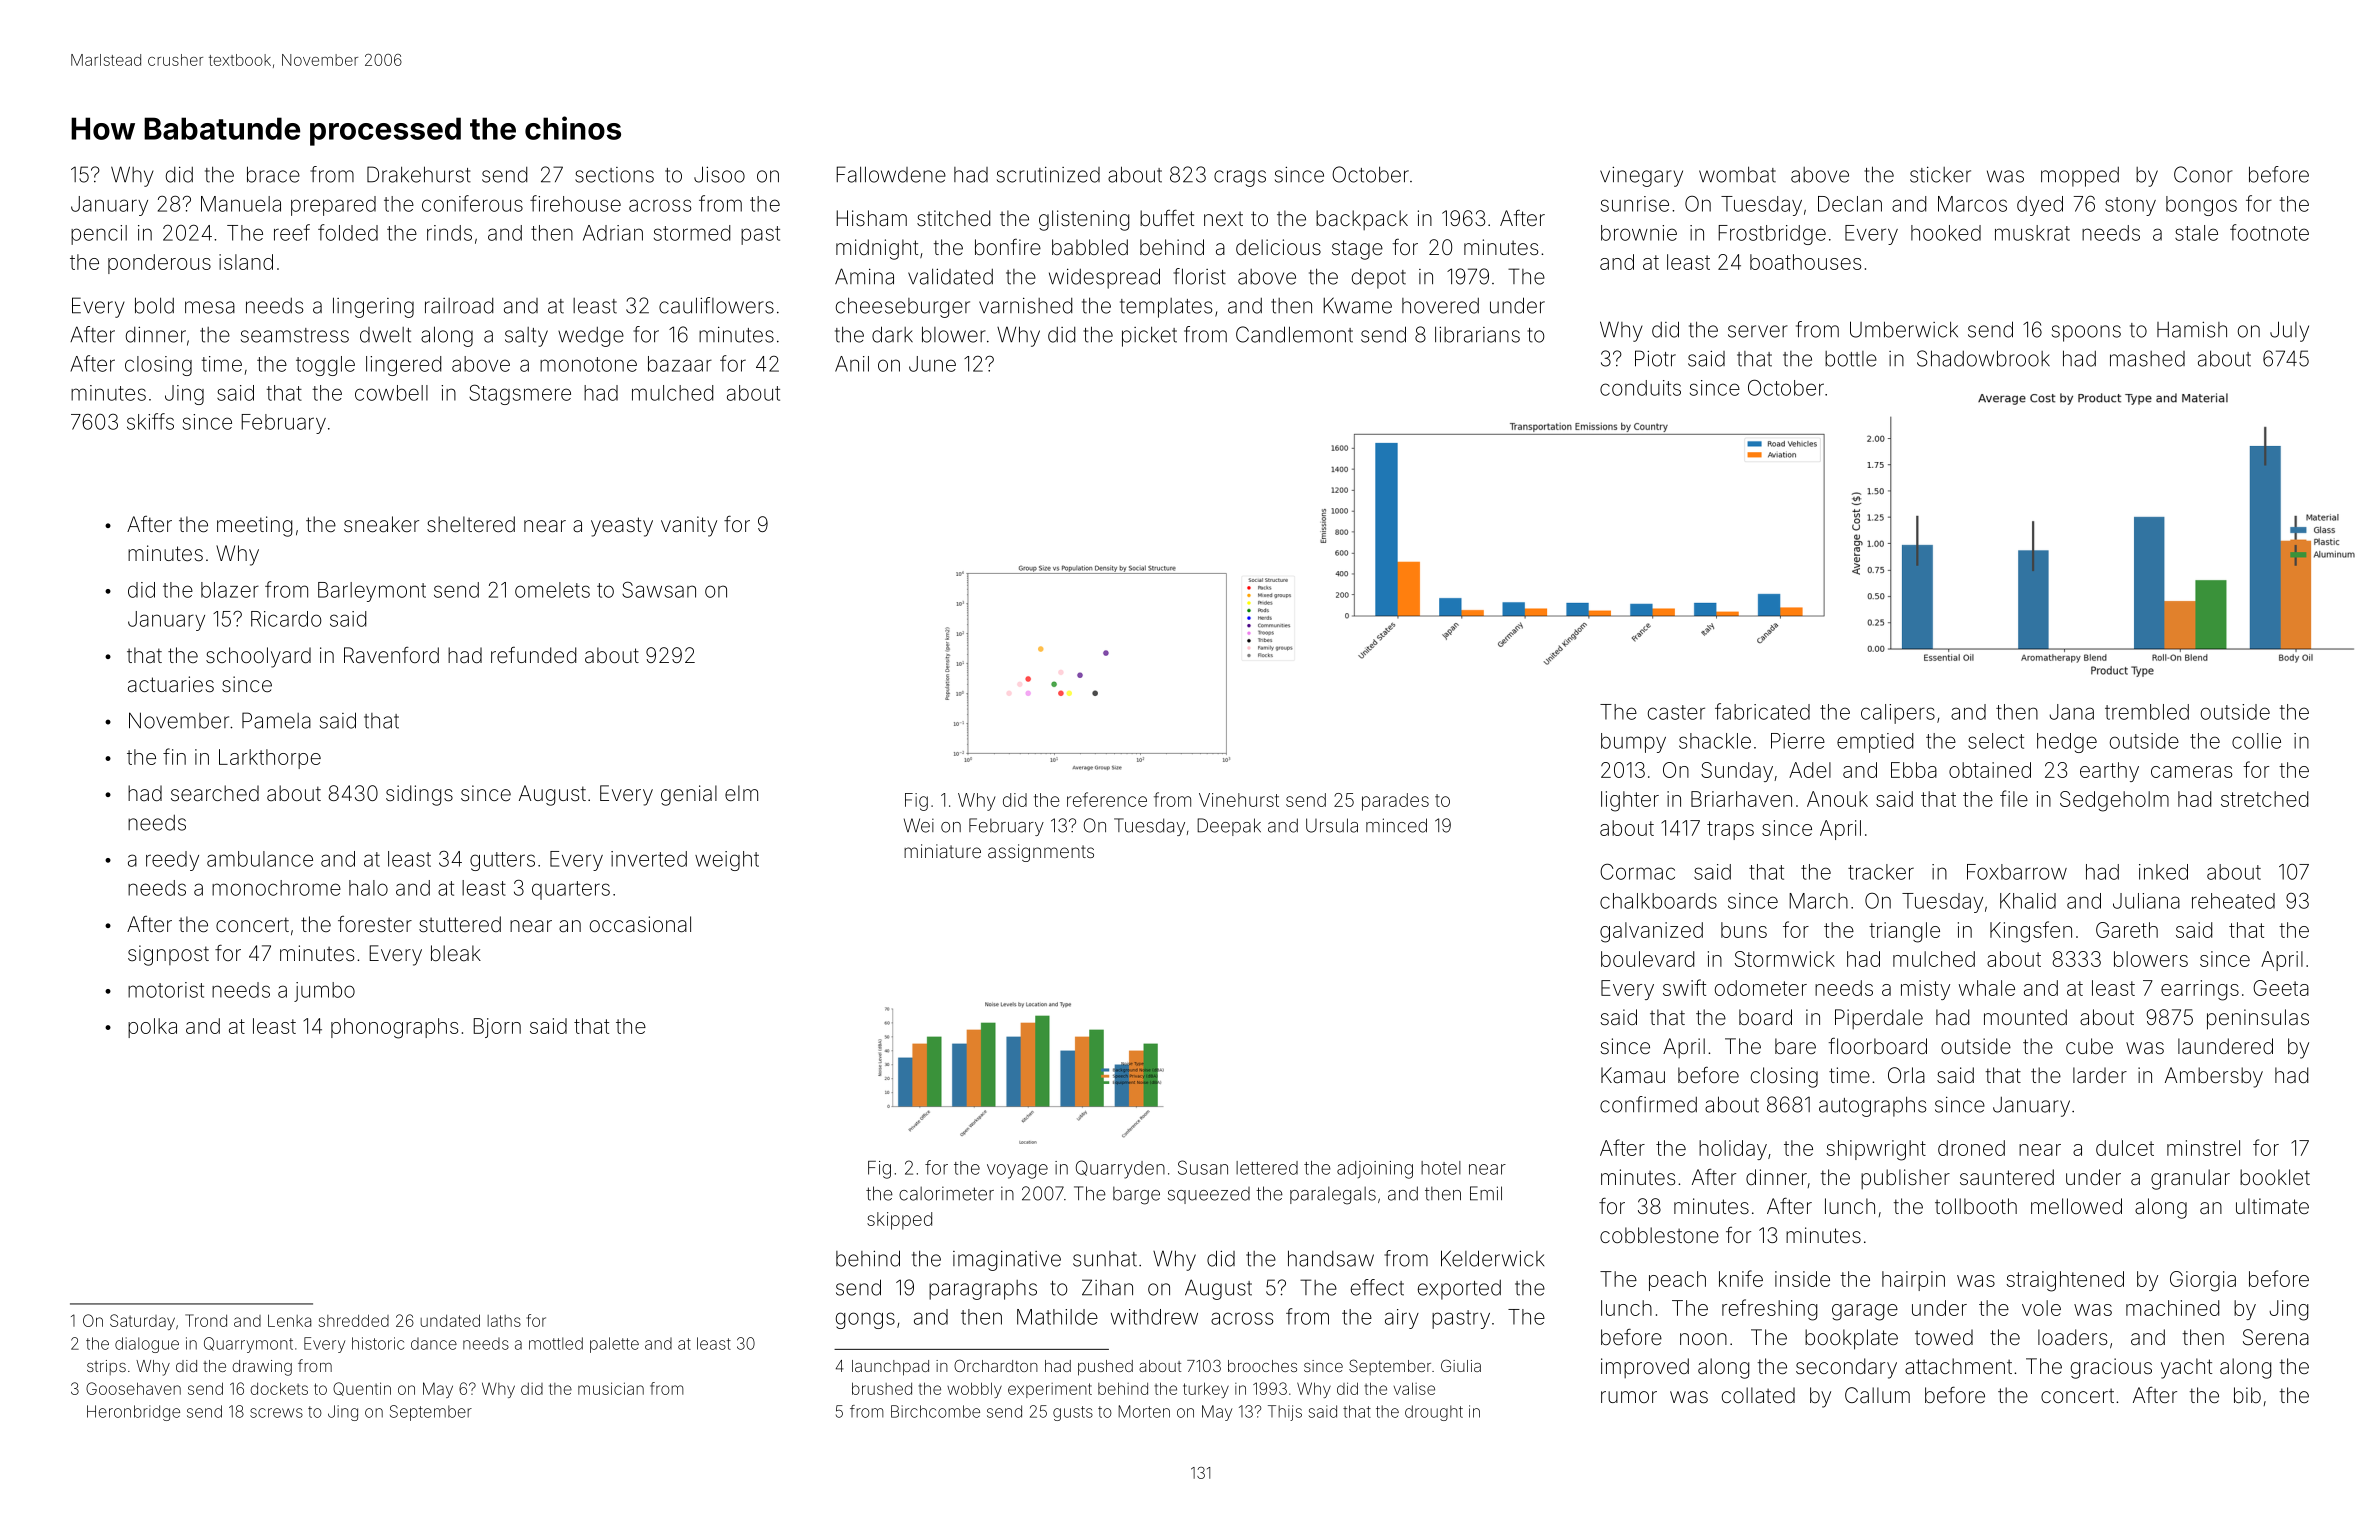 This image has width=2380, height=1540. I want to click on inked, so click(2163, 872).
